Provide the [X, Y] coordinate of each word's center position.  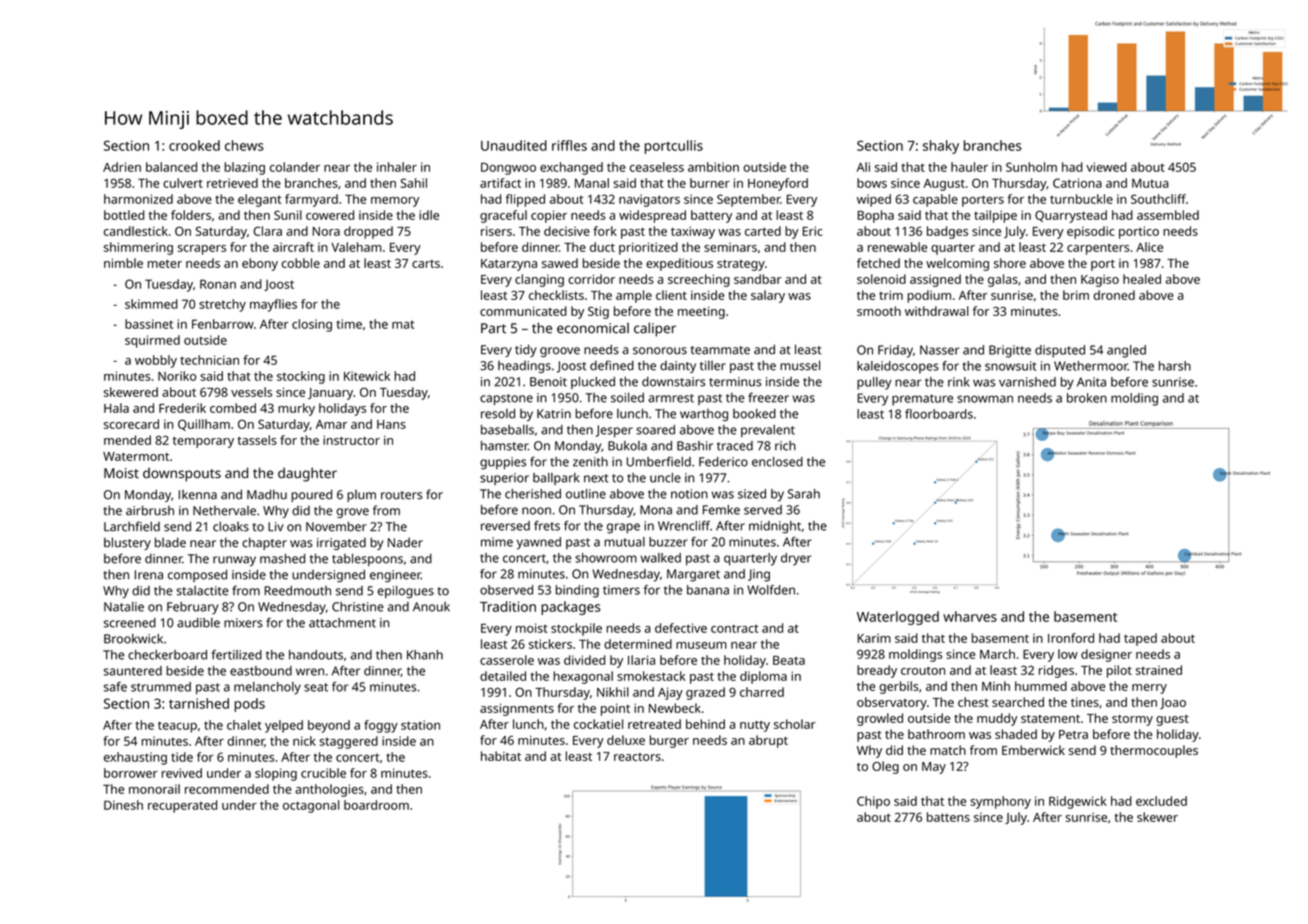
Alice [1149, 247]
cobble [301, 263]
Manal [592, 183]
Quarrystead [1071, 216]
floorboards [939, 414]
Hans [391, 424]
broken [1087, 398]
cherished [533, 494]
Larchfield [132, 526]
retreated [654, 724]
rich [785, 446]
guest [1172, 720]
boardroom [376, 805]
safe [115, 687]
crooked [194, 145]
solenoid [881, 279]
